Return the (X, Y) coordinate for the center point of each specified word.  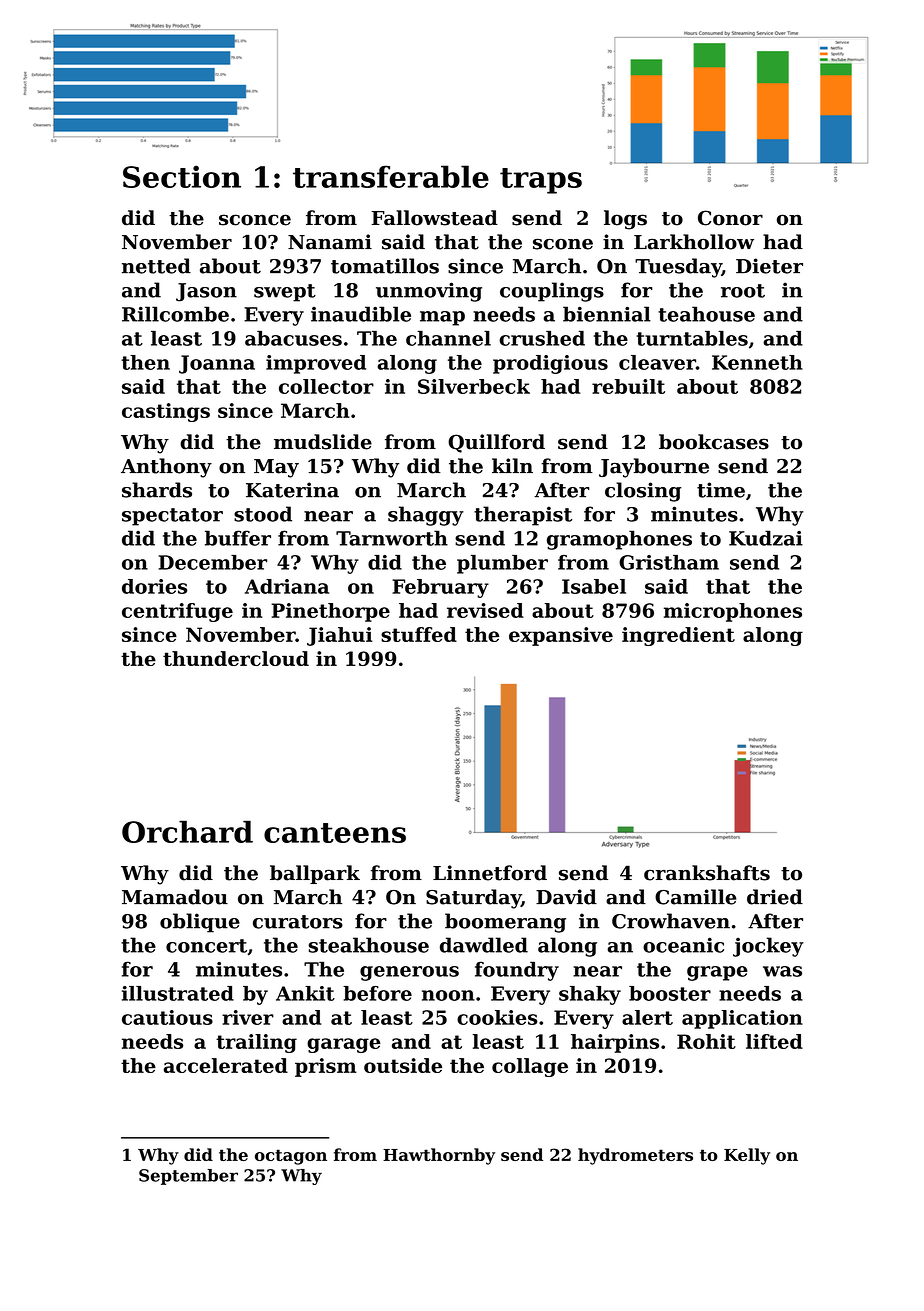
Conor (730, 218)
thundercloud (236, 658)
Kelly (747, 1156)
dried (775, 897)
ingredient (678, 636)
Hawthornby (439, 1156)
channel (448, 338)
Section (182, 176)
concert (206, 946)
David (566, 897)
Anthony (166, 468)
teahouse (706, 314)
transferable (391, 176)
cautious (167, 1017)
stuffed (419, 634)
